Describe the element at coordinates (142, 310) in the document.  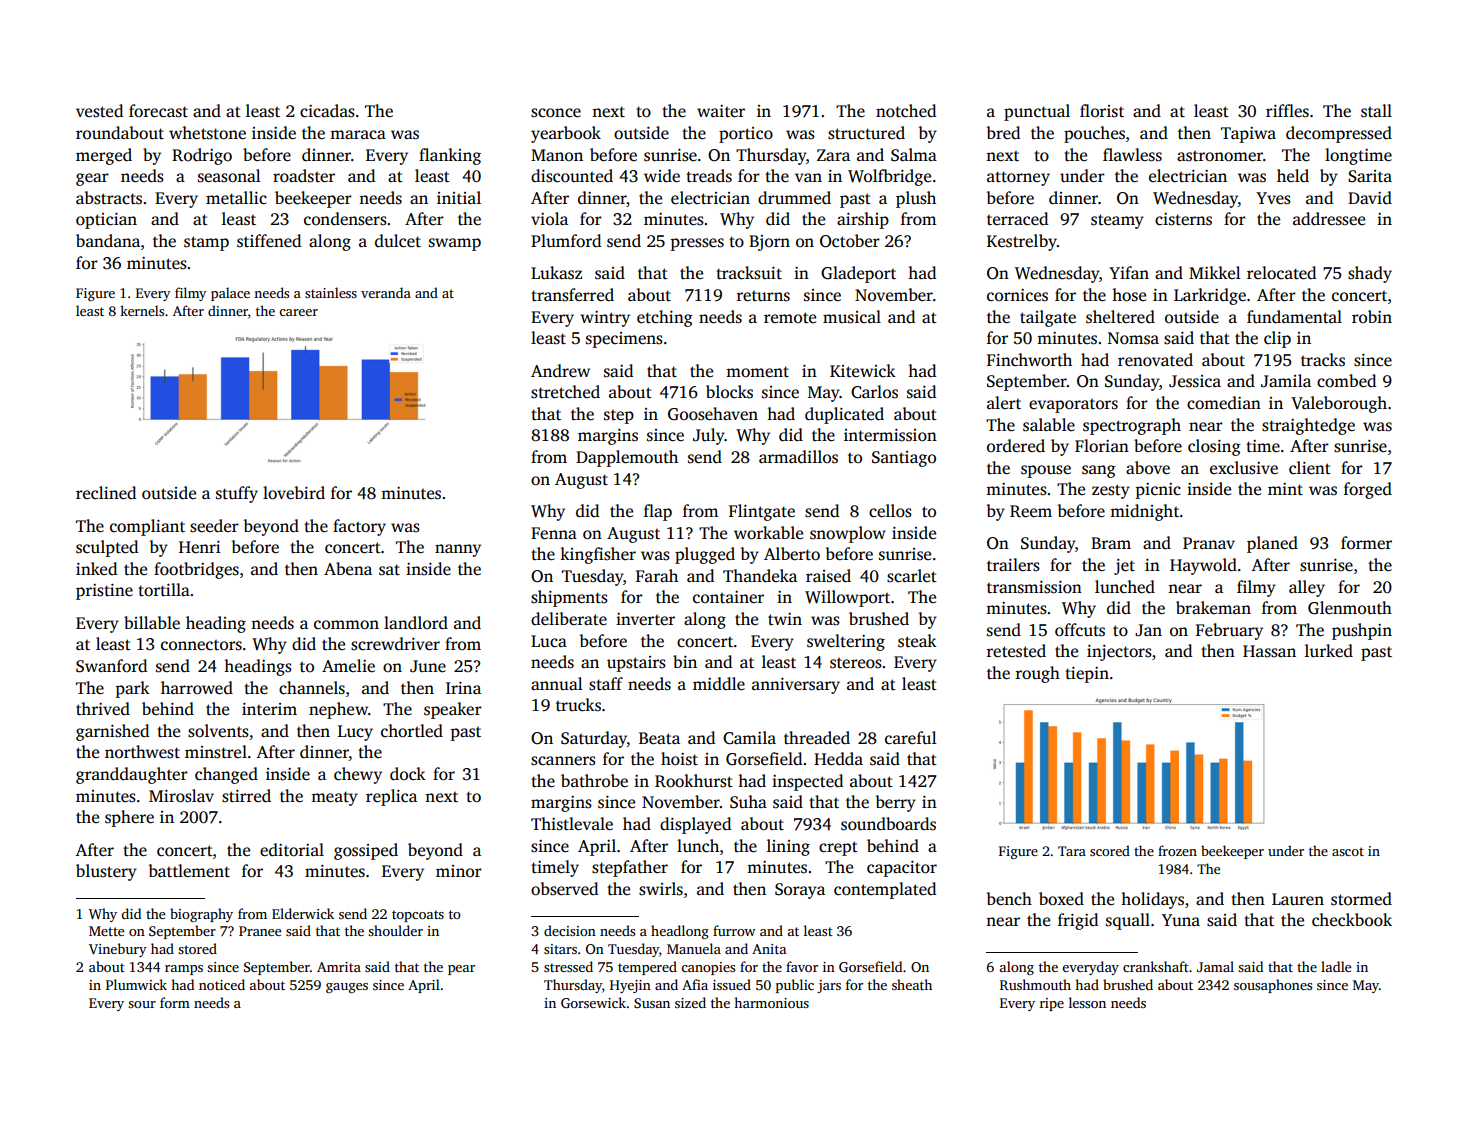
I see `kernels` at that location.
